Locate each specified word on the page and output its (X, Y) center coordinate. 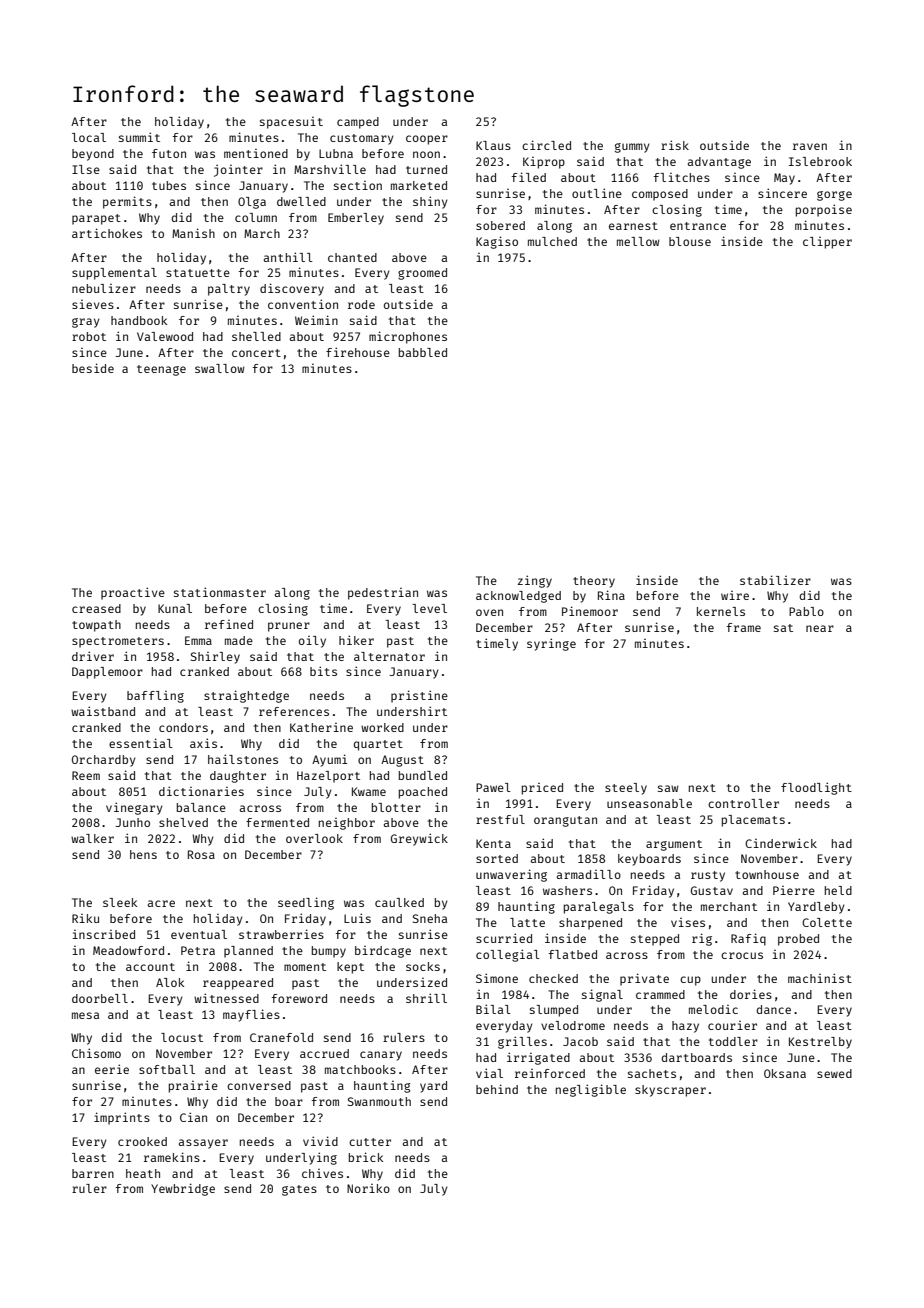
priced (542, 789)
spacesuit (291, 123)
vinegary (134, 808)
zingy (535, 581)
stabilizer (775, 580)
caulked (399, 902)
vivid (320, 1141)
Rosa (201, 854)
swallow (220, 368)
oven (489, 612)
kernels (721, 611)
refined (229, 624)
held (838, 890)
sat (783, 628)
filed (528, 177)
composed (660, 195)
